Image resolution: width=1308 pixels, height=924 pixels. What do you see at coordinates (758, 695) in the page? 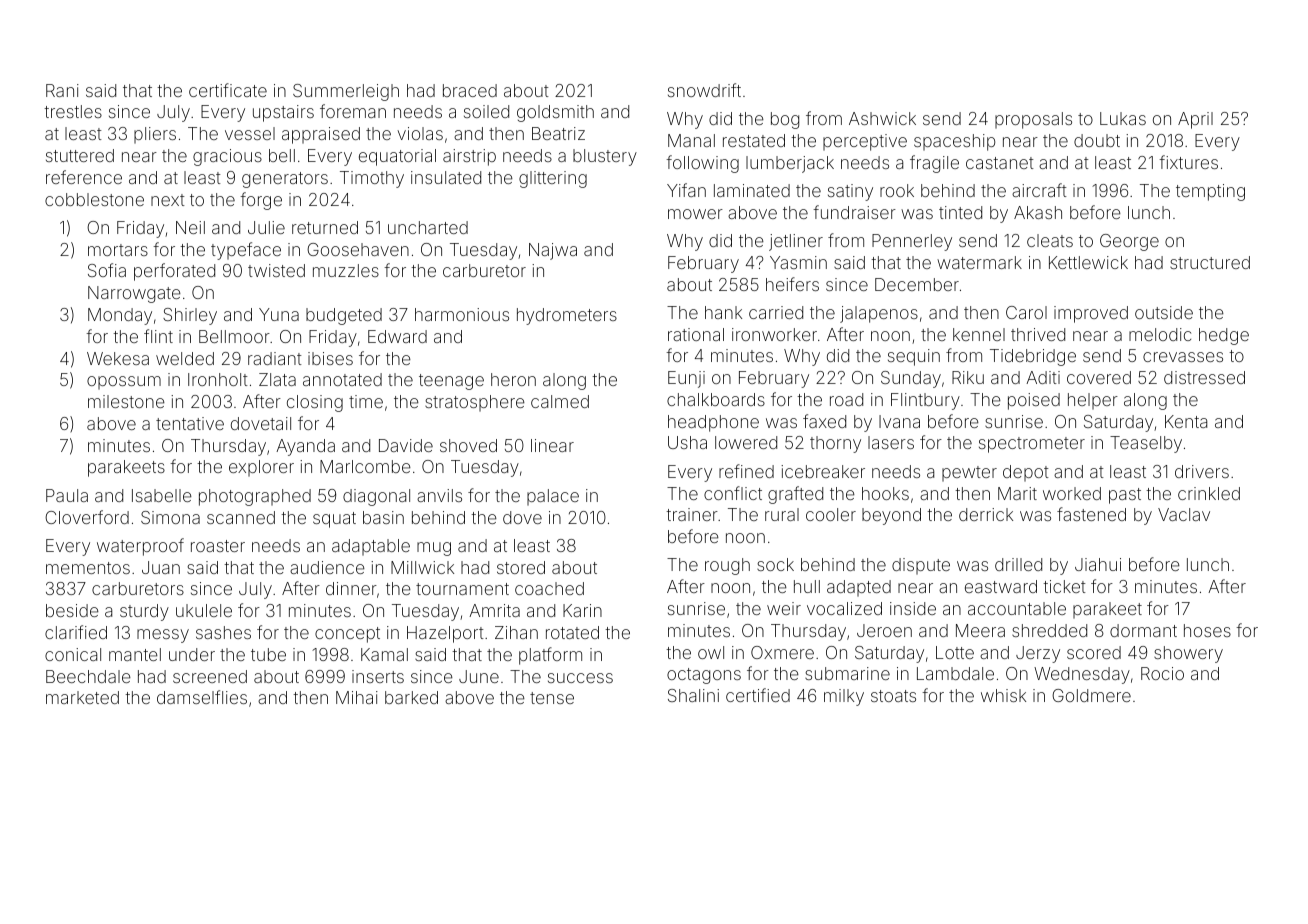
I see `certified` at bounding box center [758, 695].
